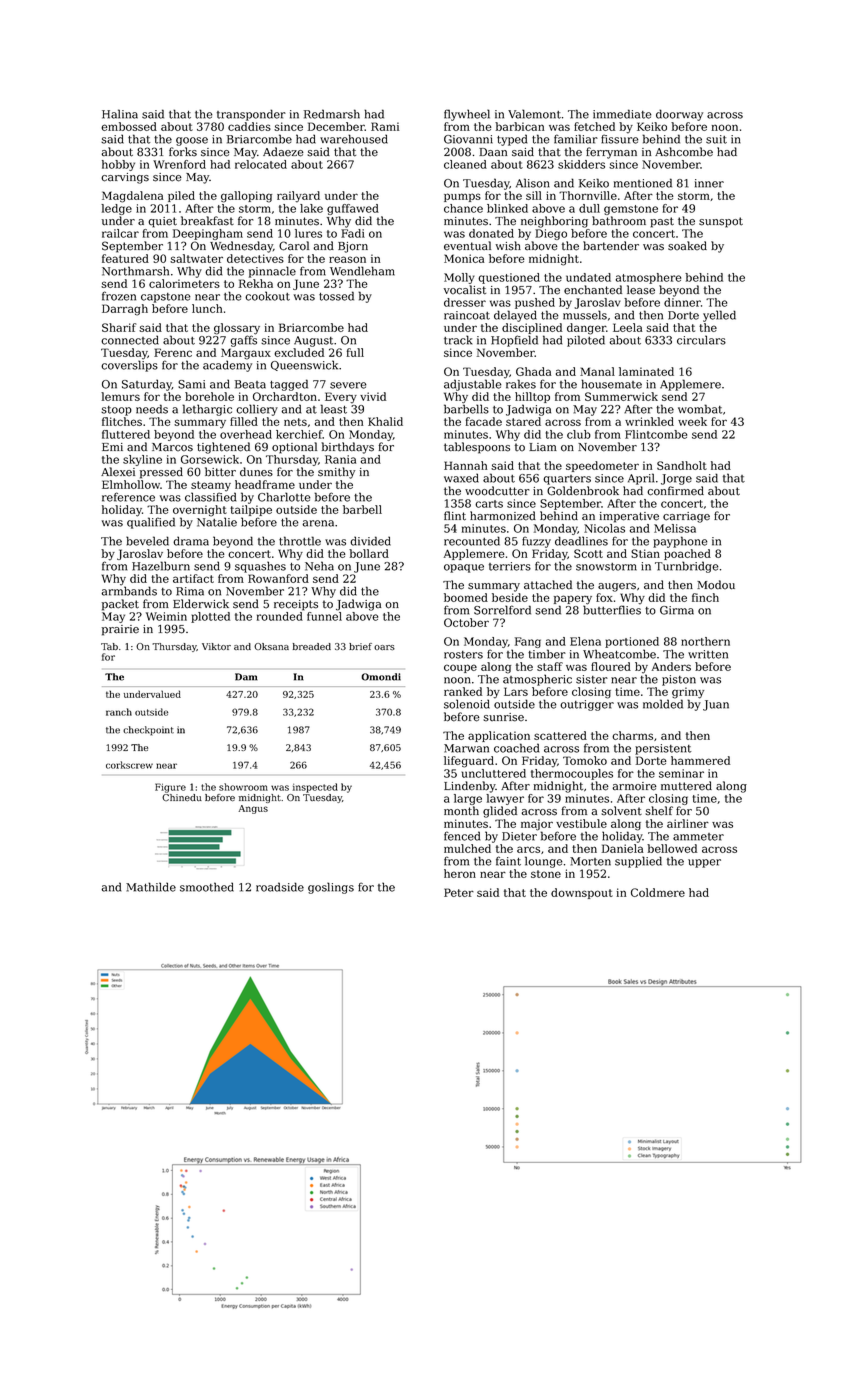 Image resolution: width=849 pixels, height=1400 pixels. I want to click on flywheel, so click(467, 115).
